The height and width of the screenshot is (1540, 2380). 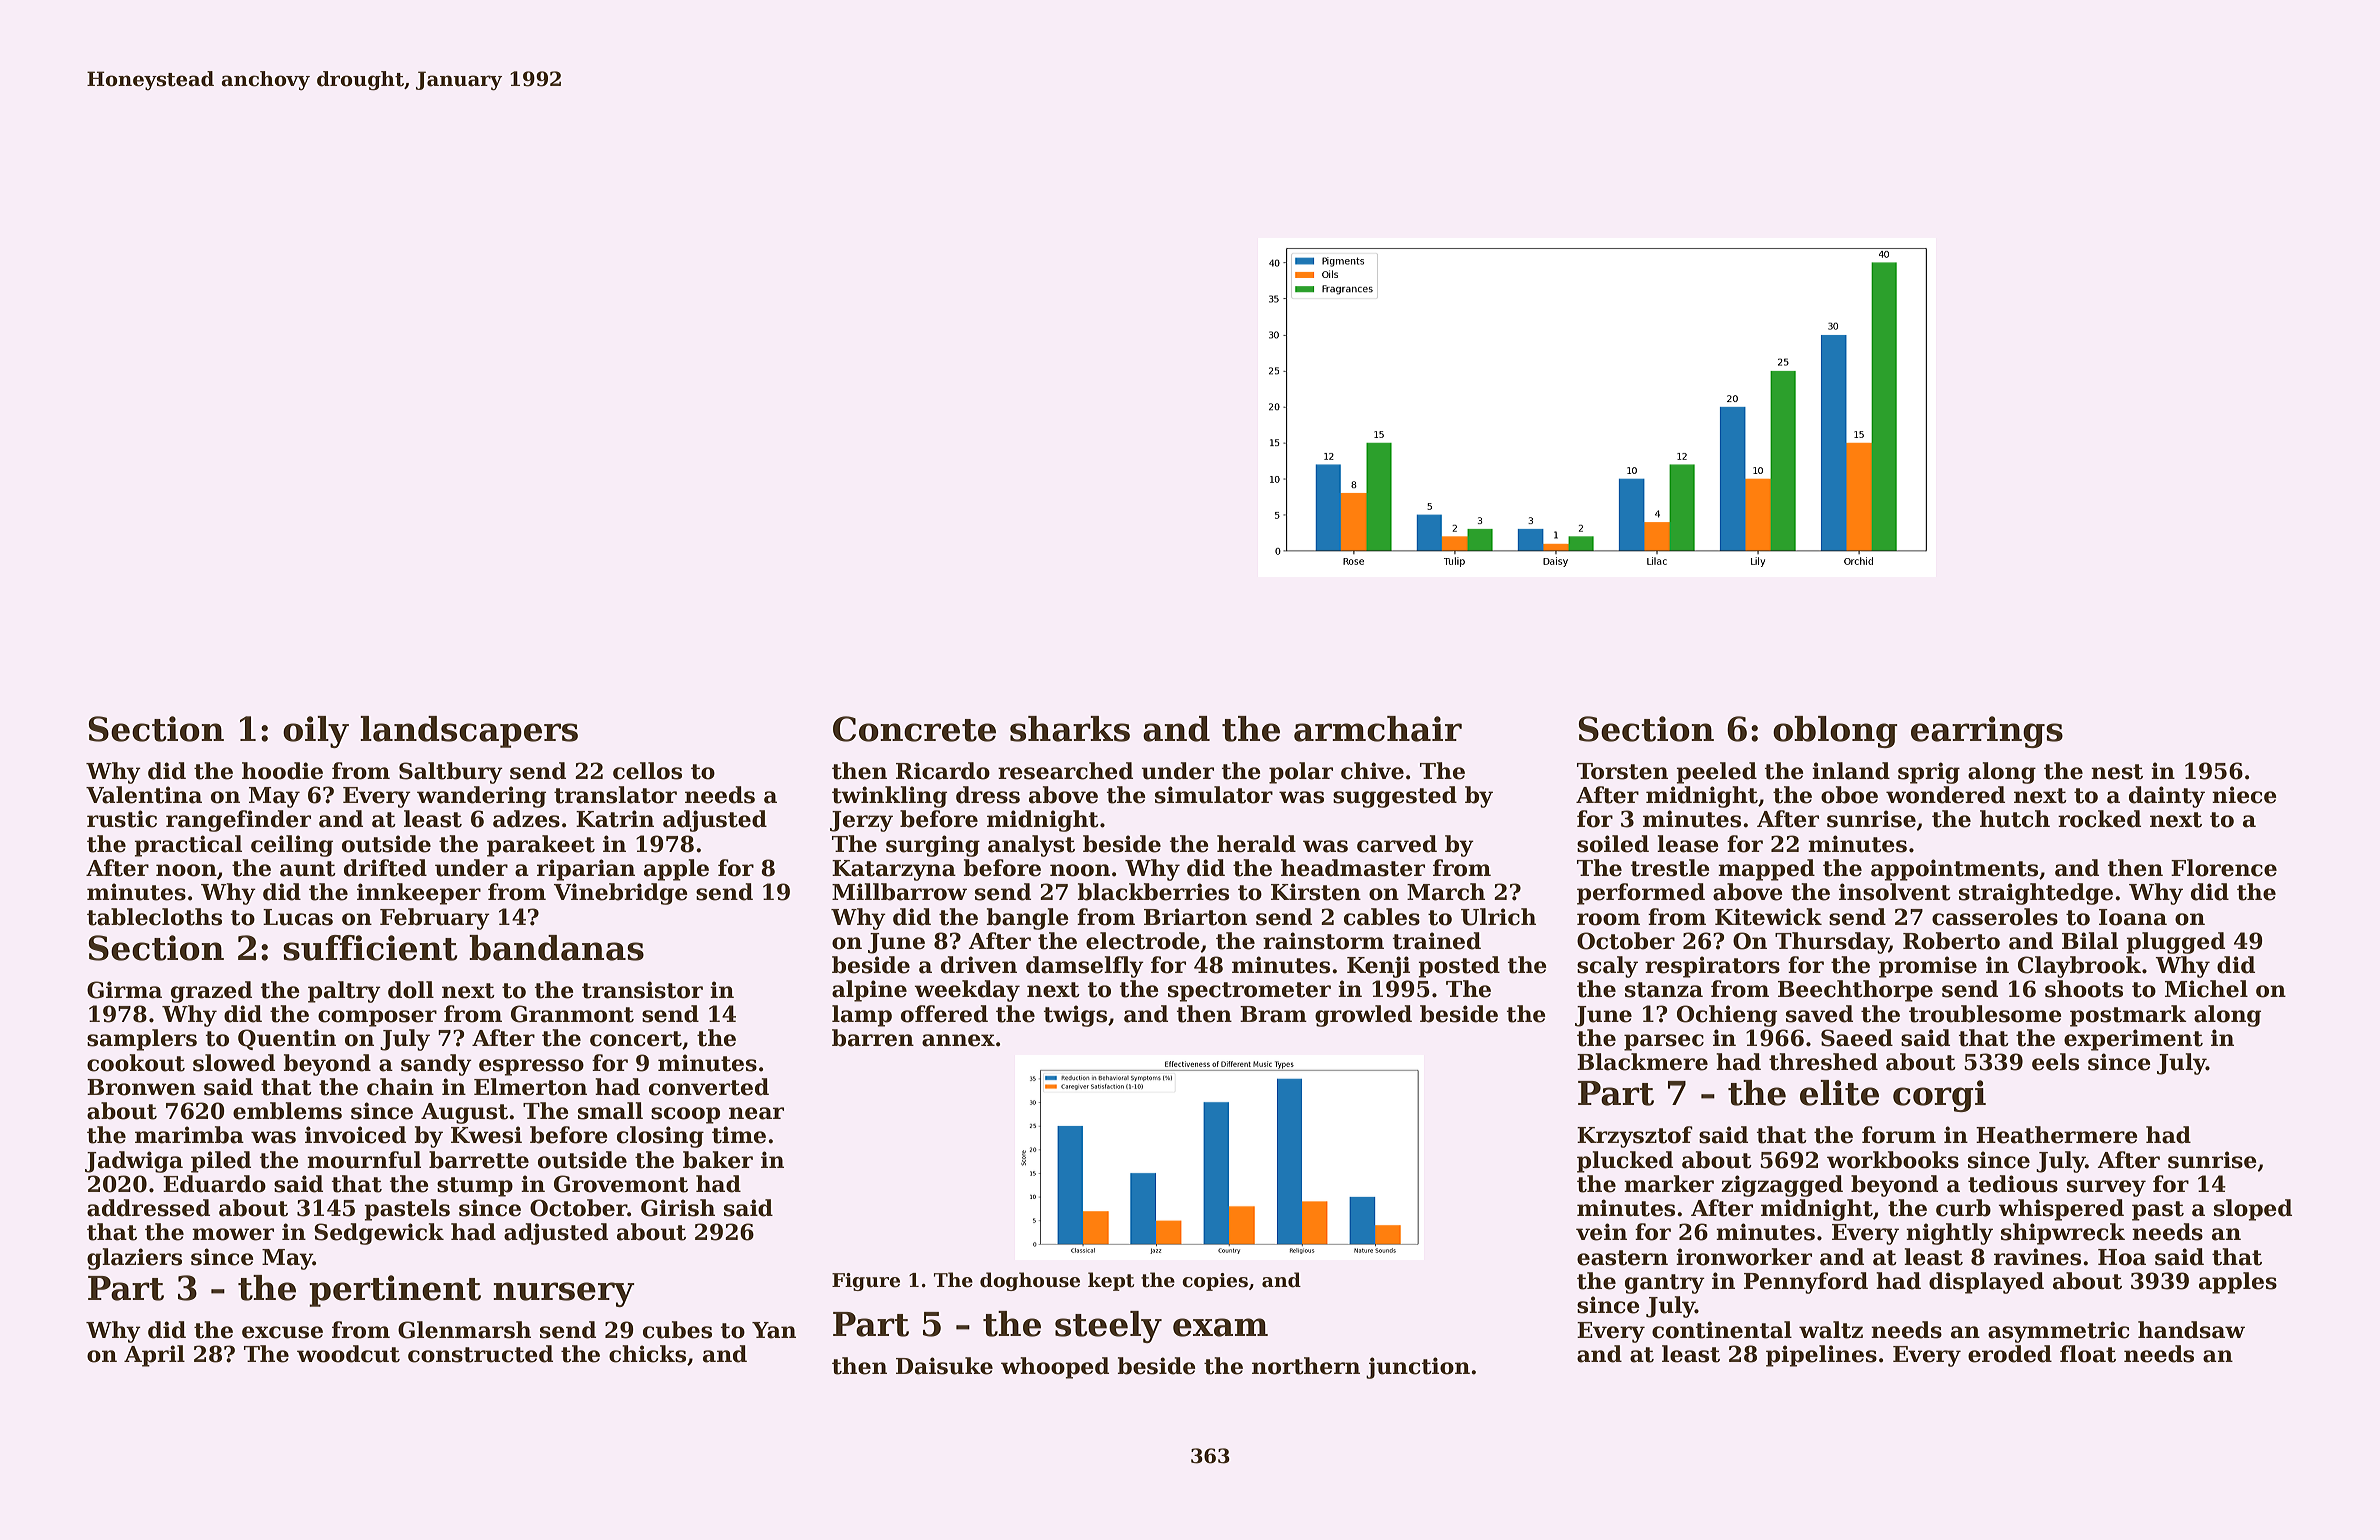 What do you see at coordinates (2061, 1210) in the screenshot?
I see `whispered` at bounding box center [2061, 1210].
